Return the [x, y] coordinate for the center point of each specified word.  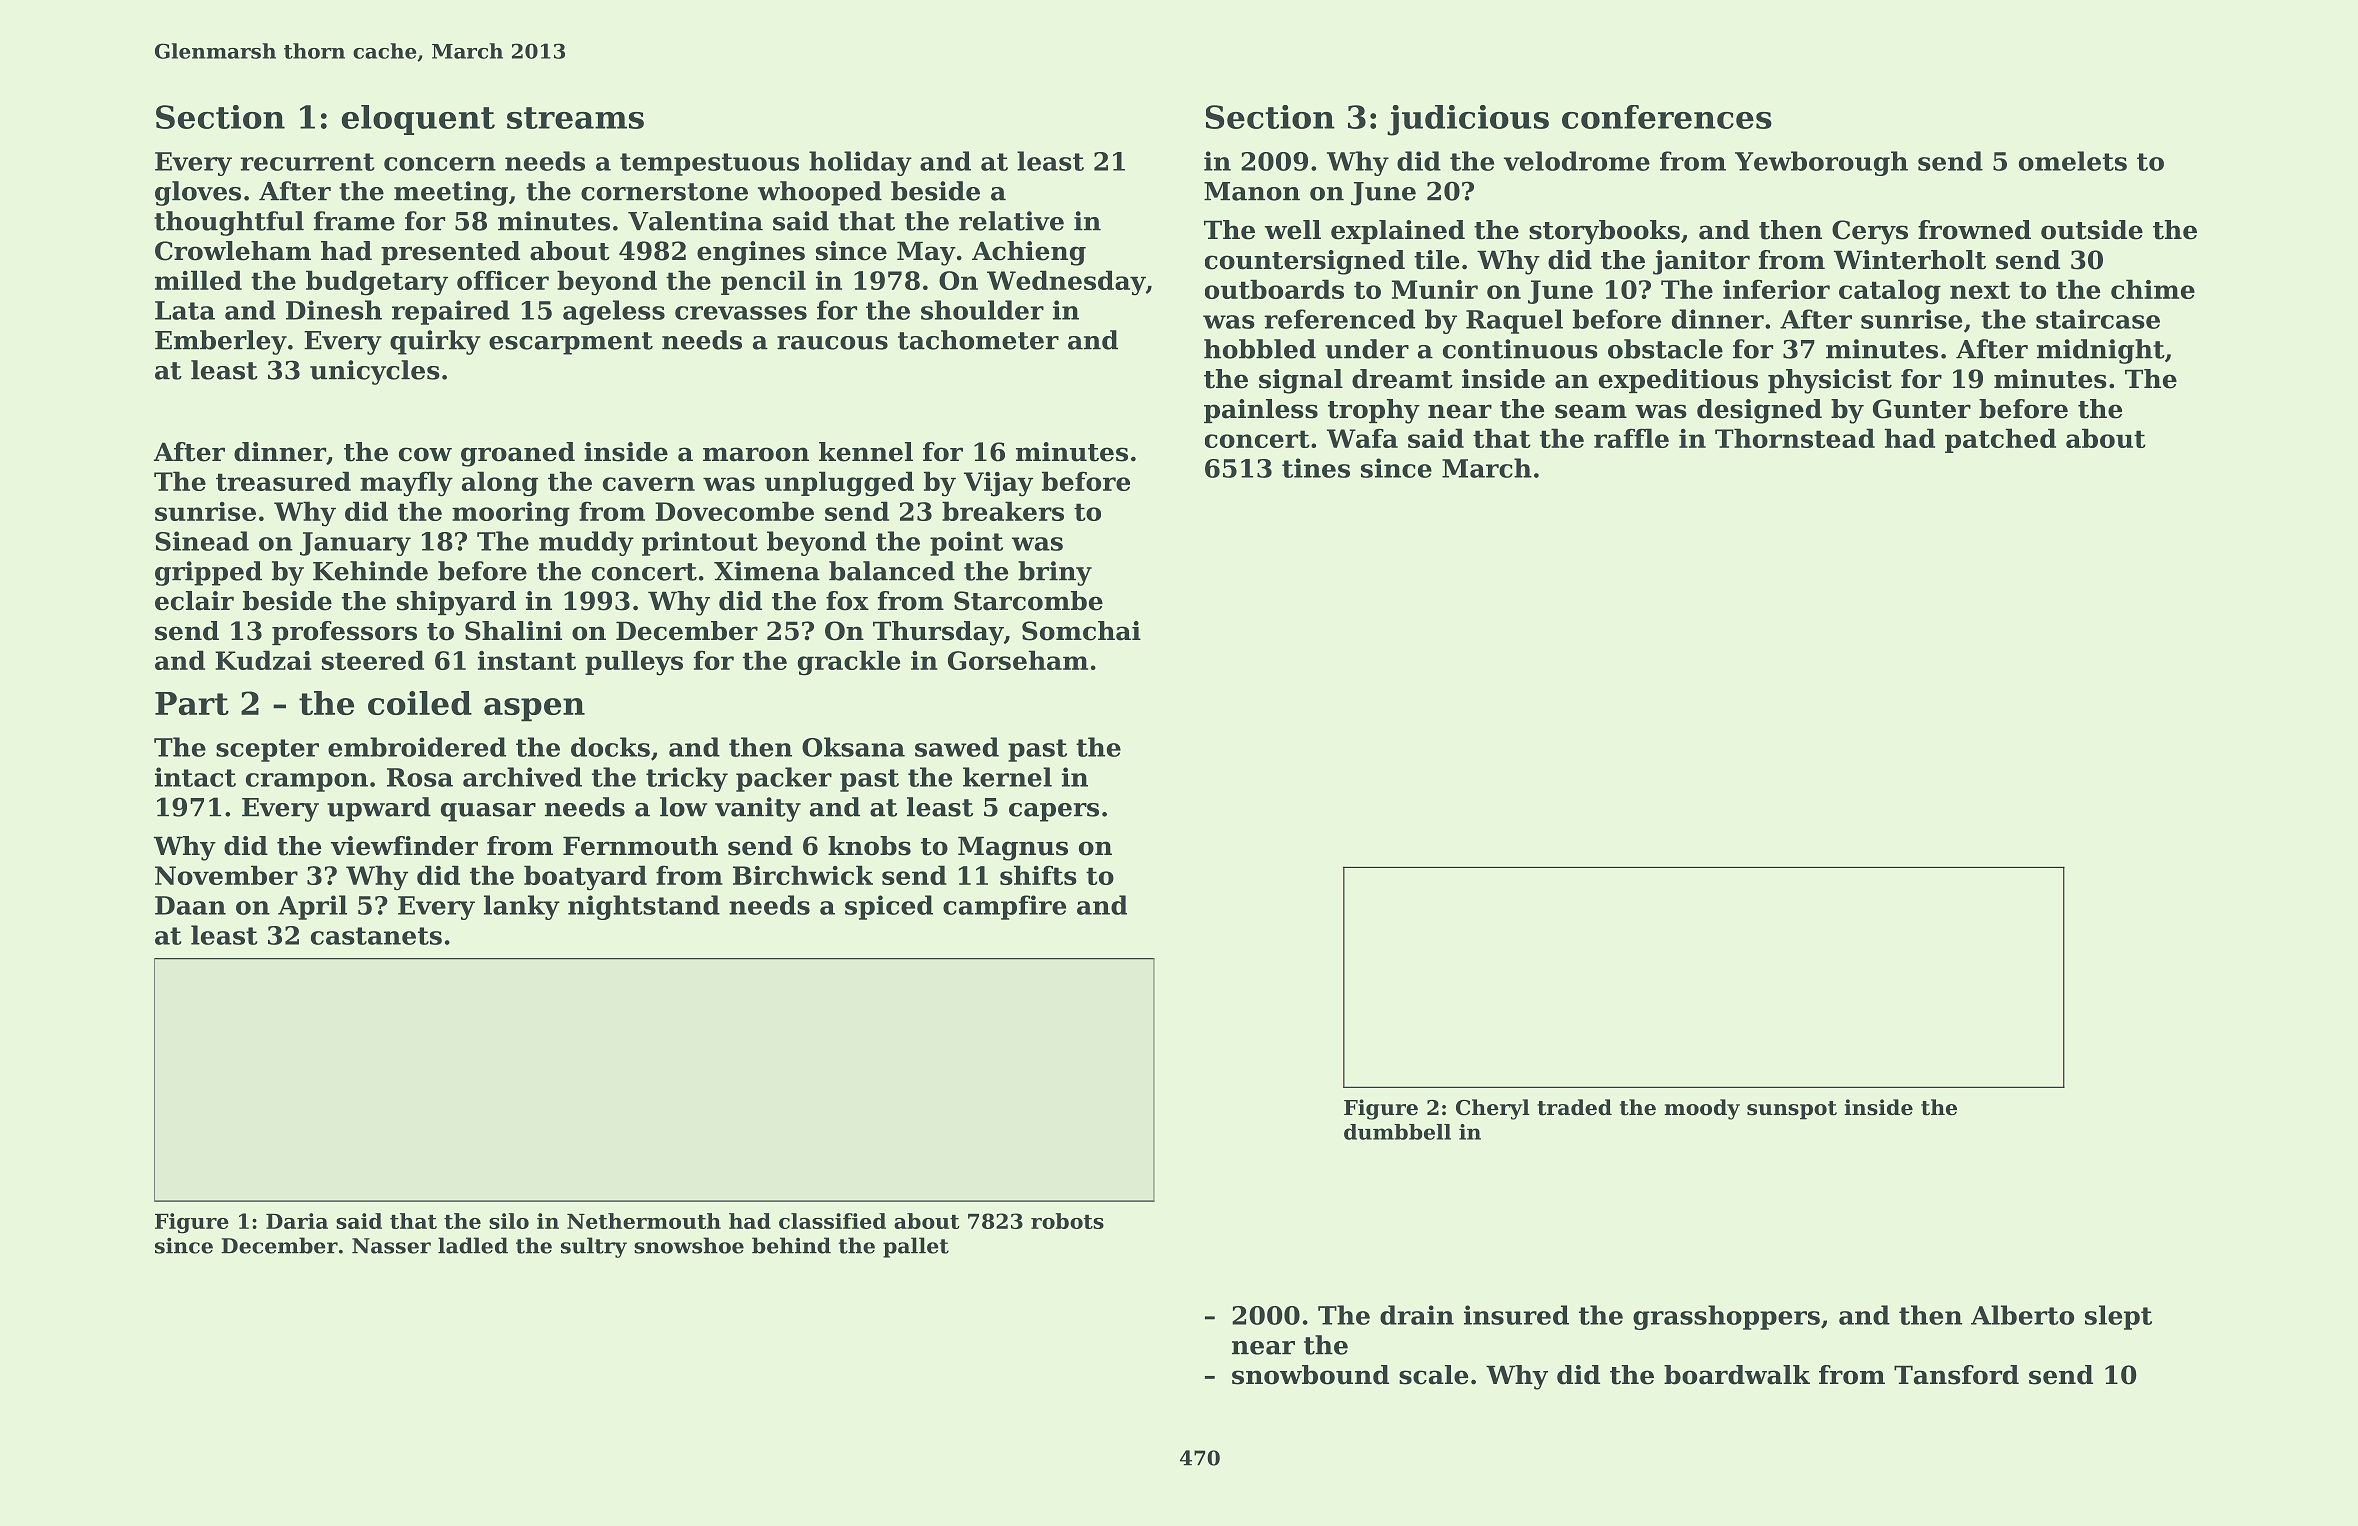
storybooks [1604, 232]
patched [2000, 440]
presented [450, 253]
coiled [420, 703]
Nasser [391, 1246]
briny [1055, 573]
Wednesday [1066, 283]
